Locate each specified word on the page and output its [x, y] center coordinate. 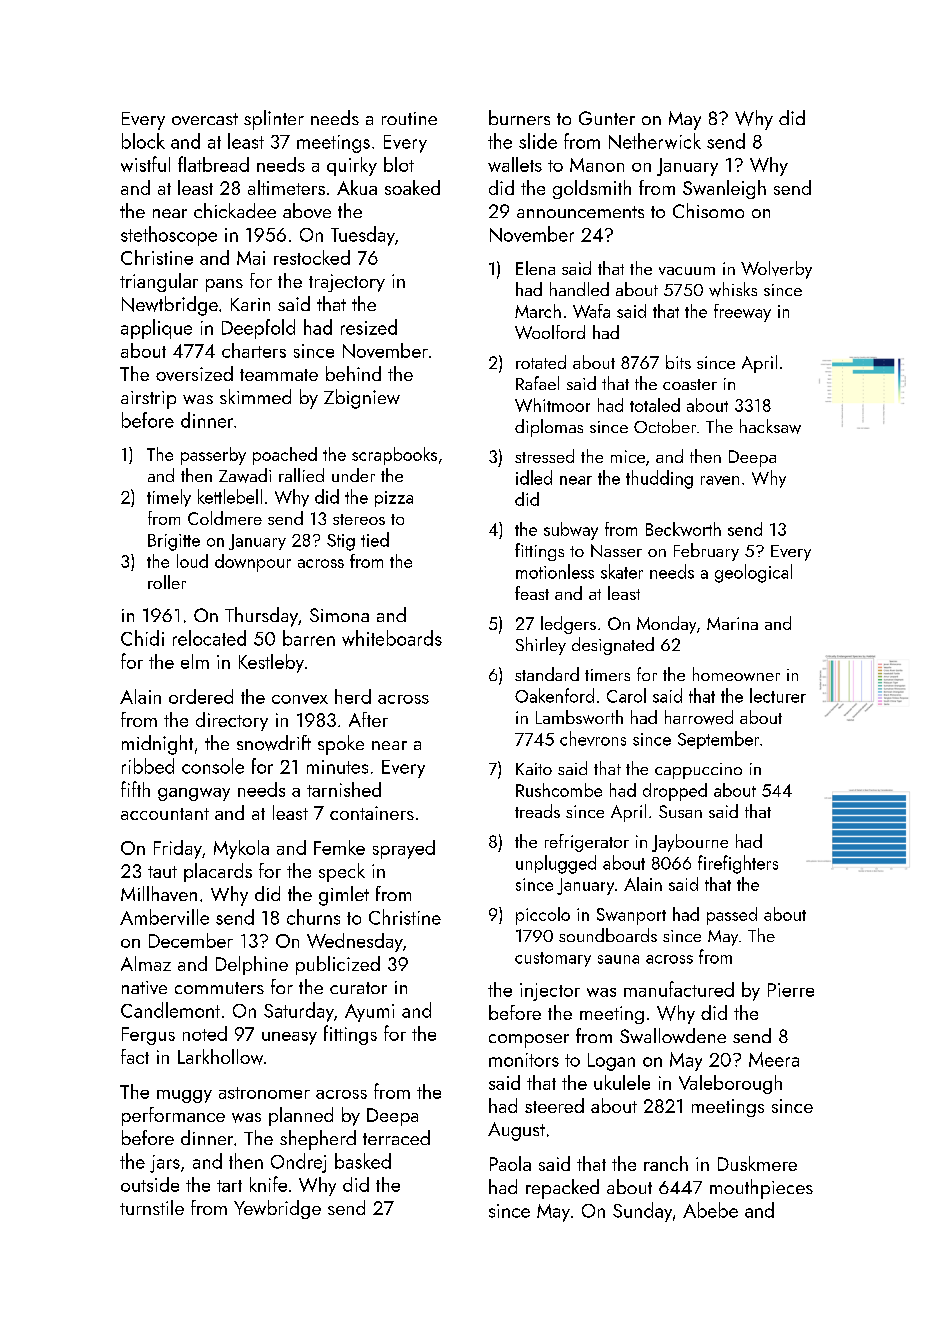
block [143, 141]
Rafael [537, 383]
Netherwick [655, 141]
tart [229, 1186]
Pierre [791, 990]
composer [529, 1041]
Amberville [164, 917]
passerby [213, 456]
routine [409, 118]
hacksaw [770, 426]
